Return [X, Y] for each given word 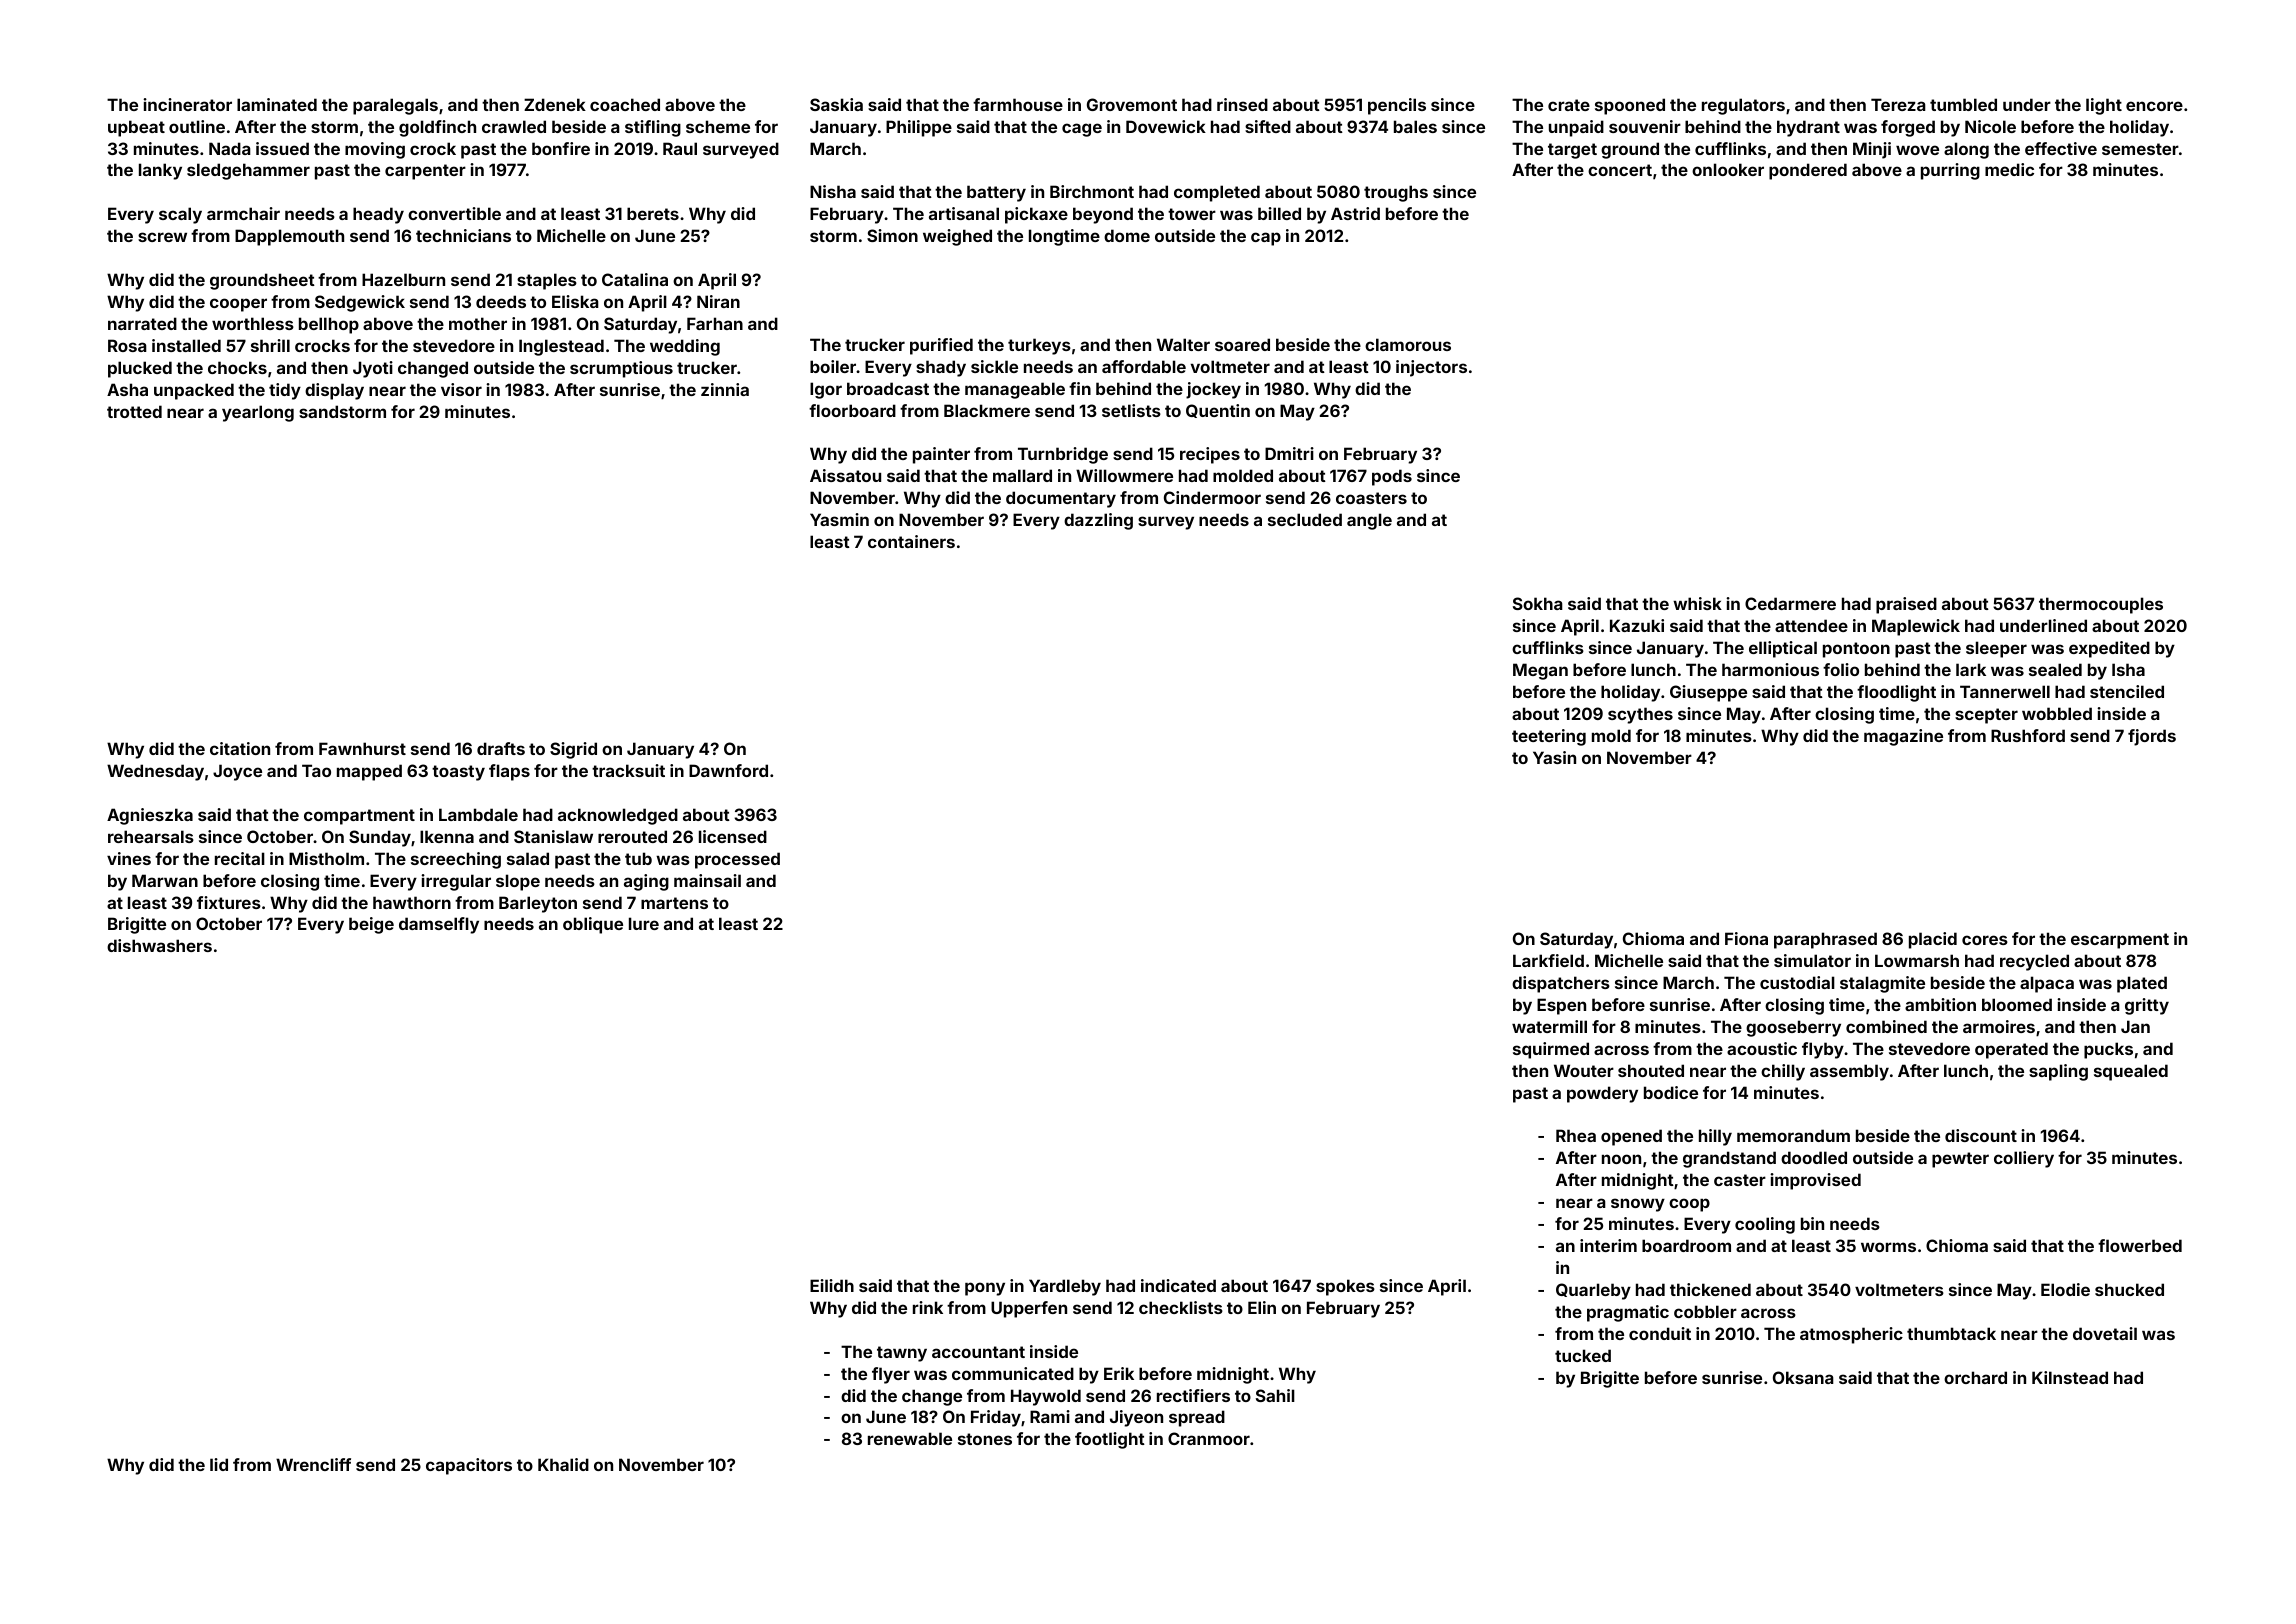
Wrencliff [313, 1464]
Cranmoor [1209, 1438]
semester [2140, 149]
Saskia [836, 104]
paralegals [395, 106]
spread [1197, 1418]
